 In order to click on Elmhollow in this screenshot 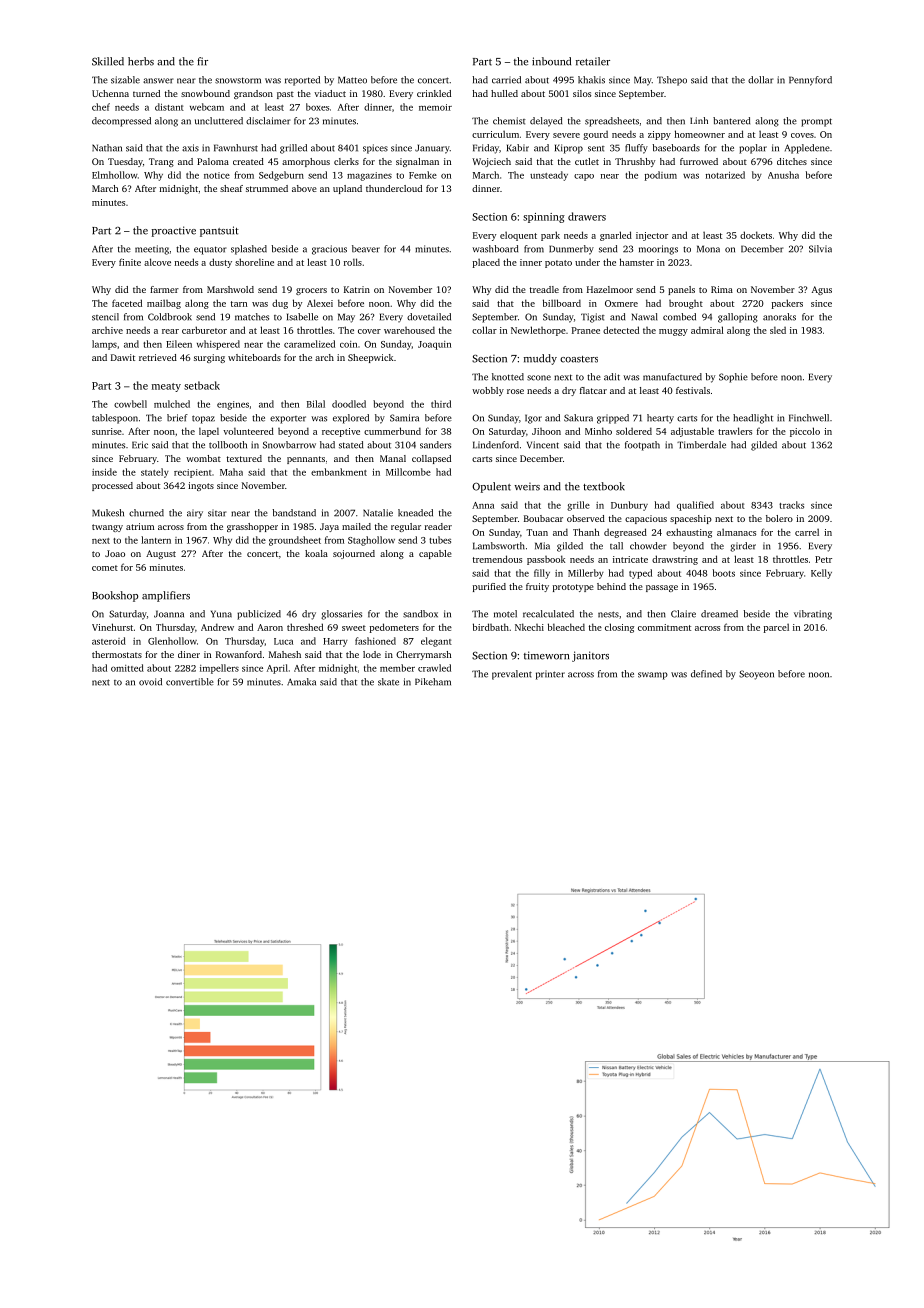, I will do `click(115, 175)`.
